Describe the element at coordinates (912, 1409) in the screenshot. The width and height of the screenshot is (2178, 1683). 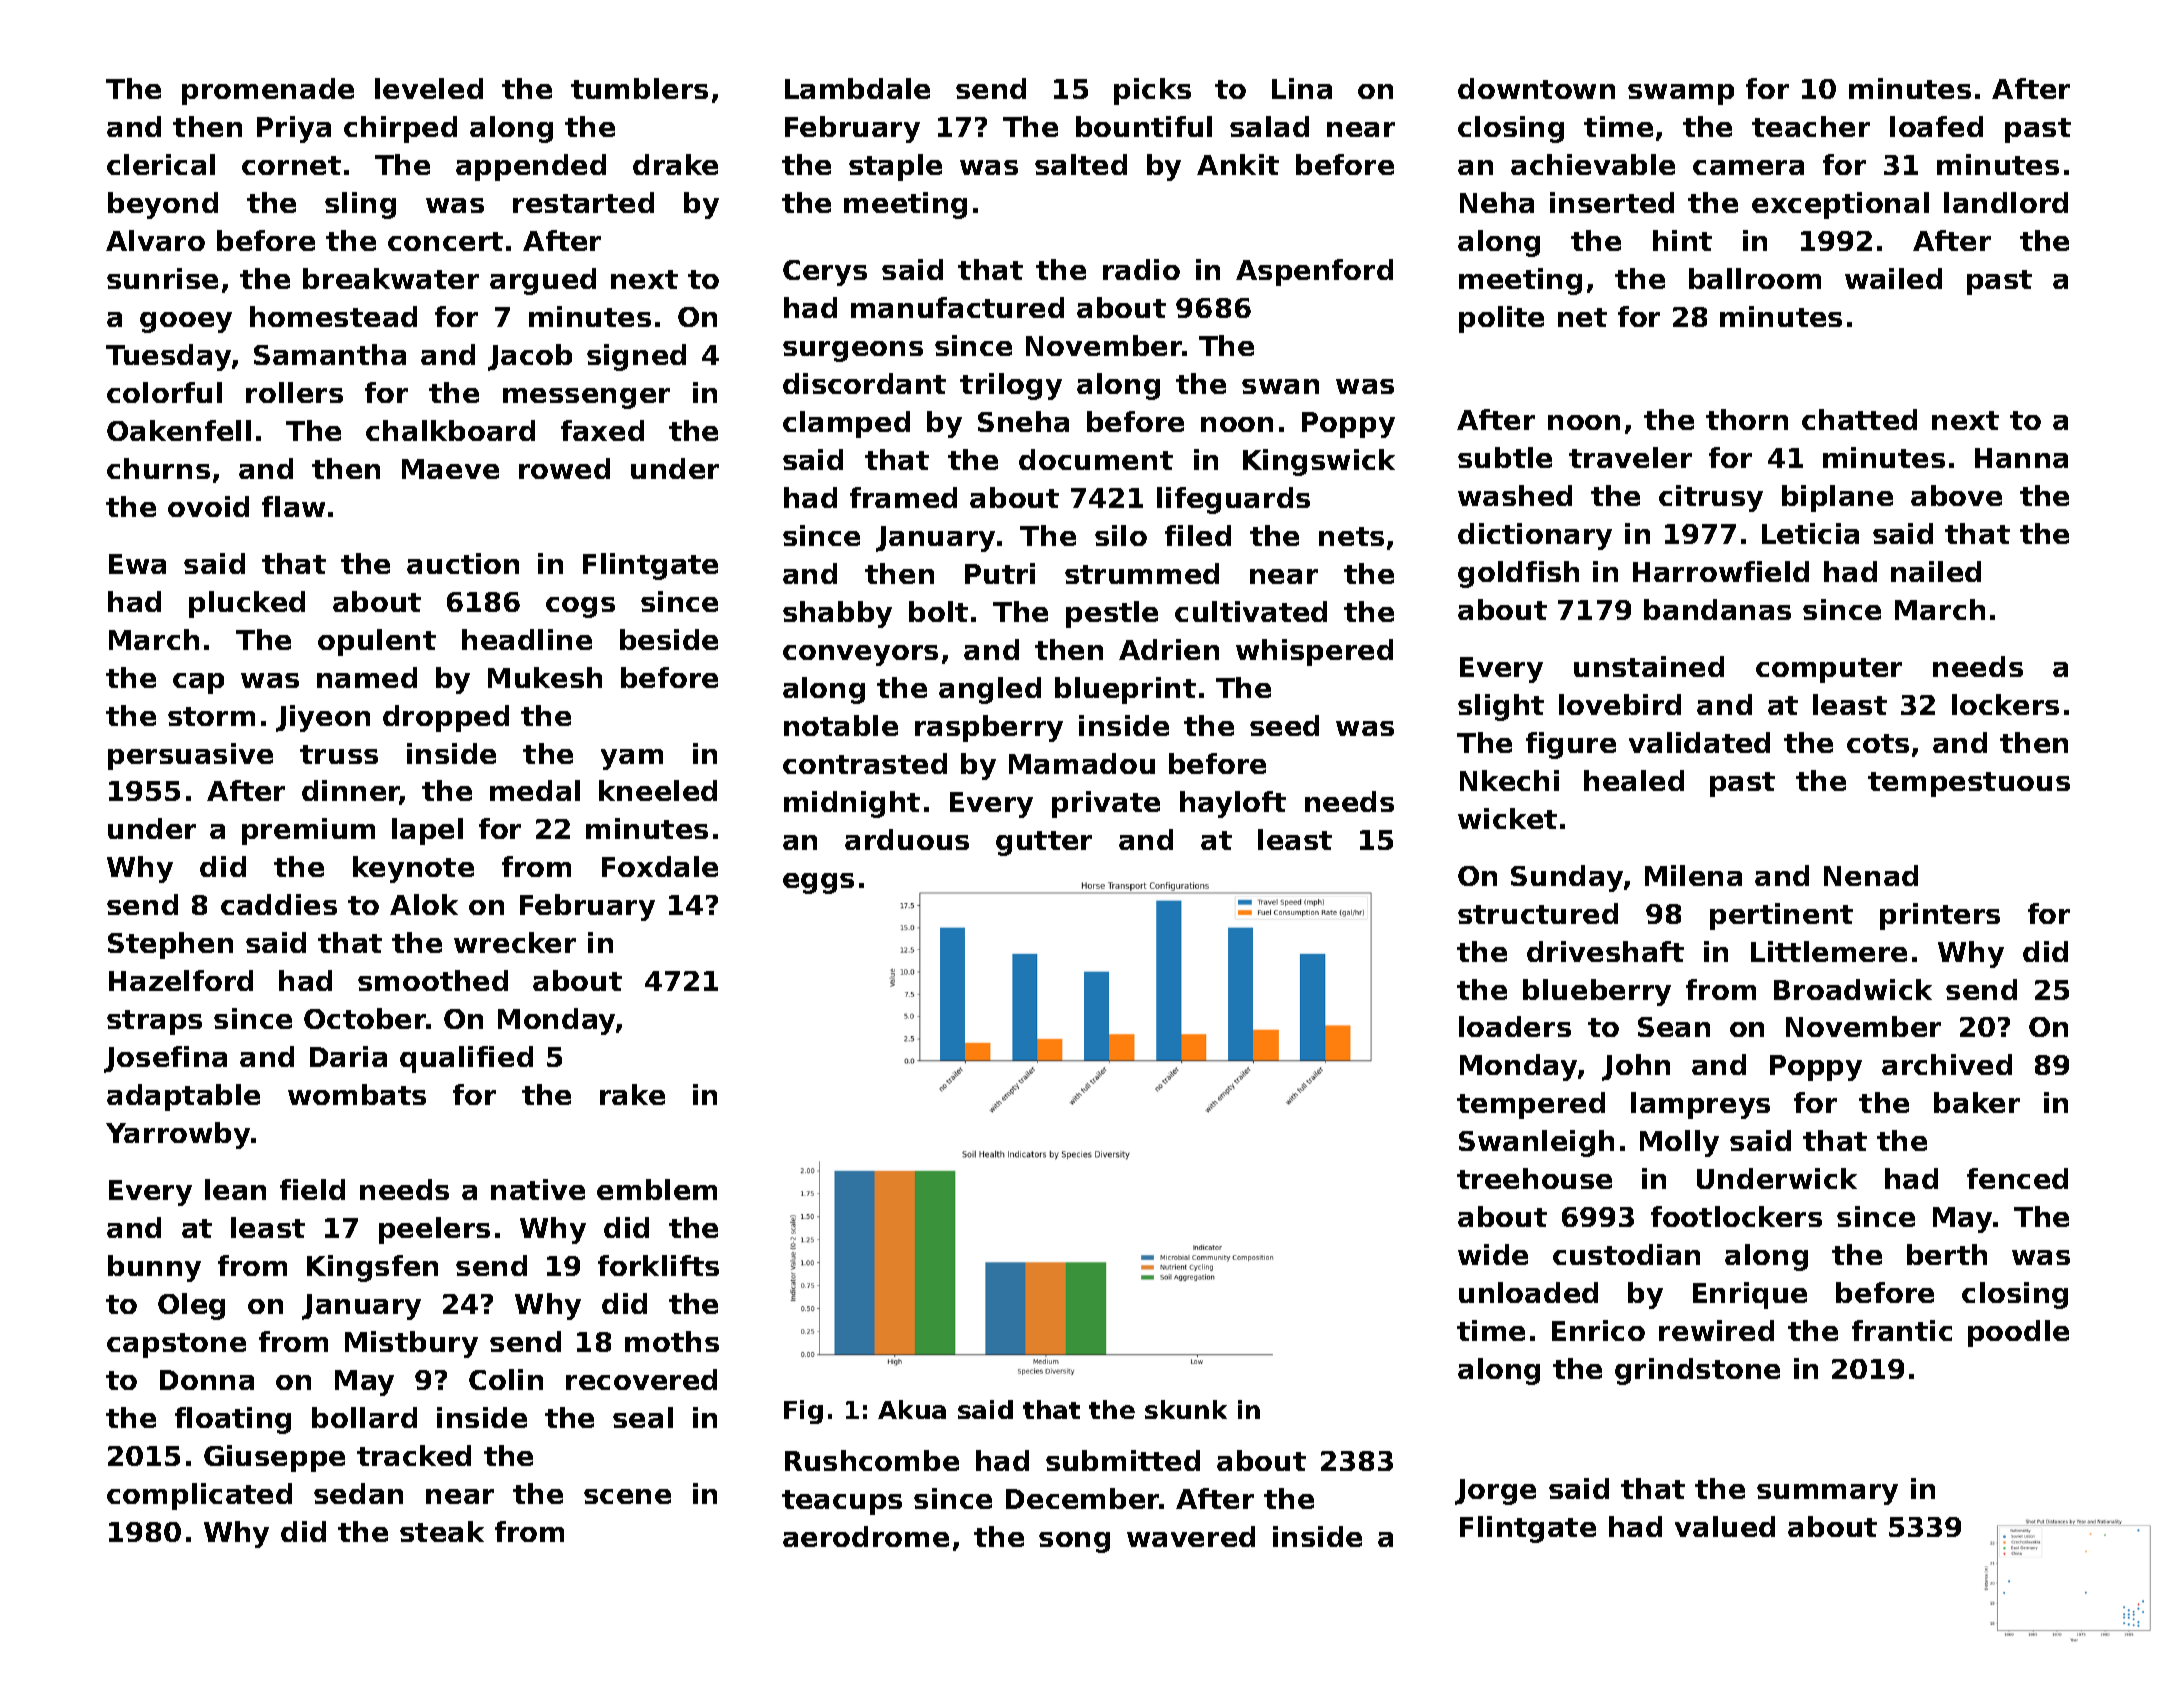
I see `Akua` at that location.
